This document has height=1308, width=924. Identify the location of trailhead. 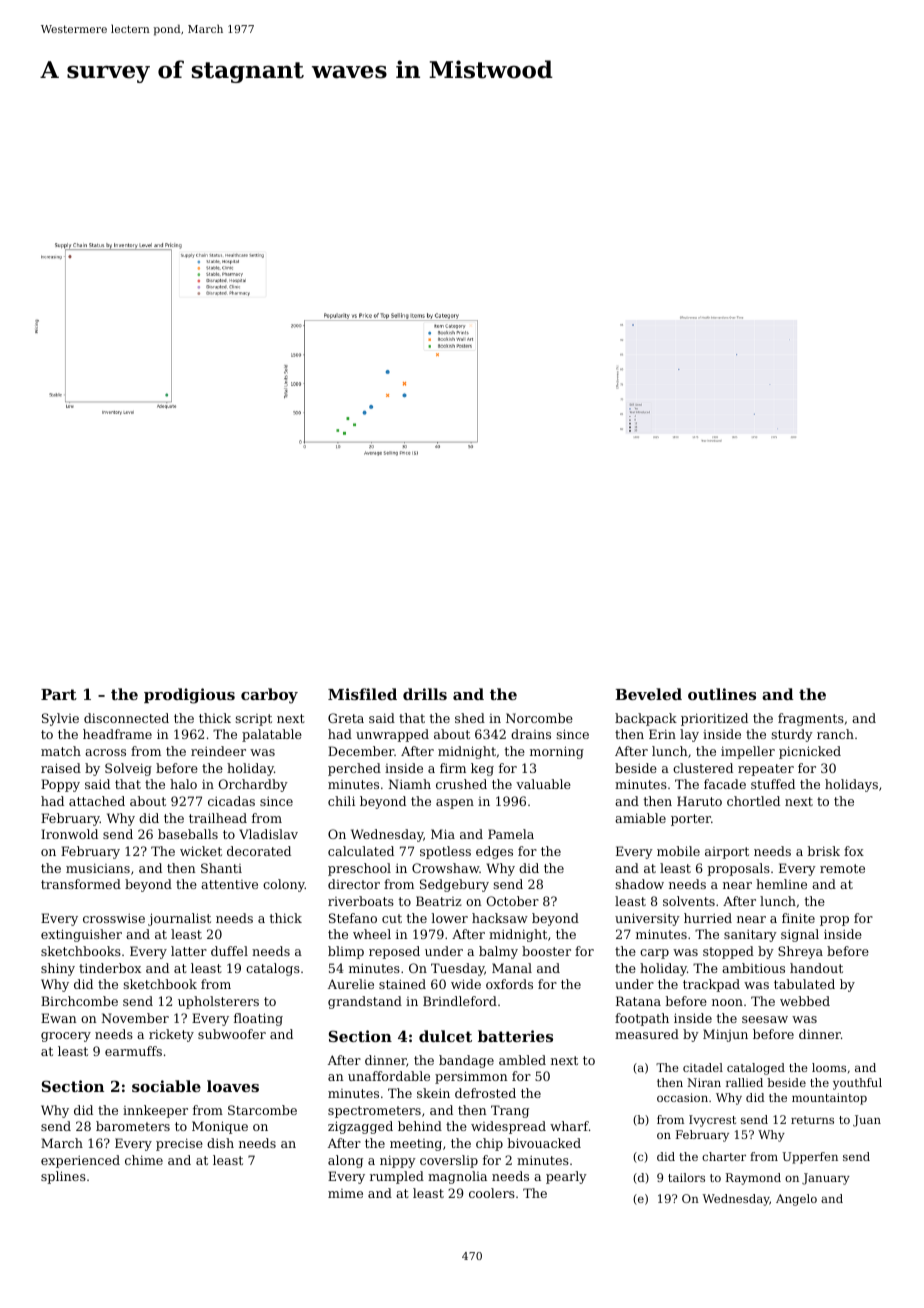
(218, 818).
